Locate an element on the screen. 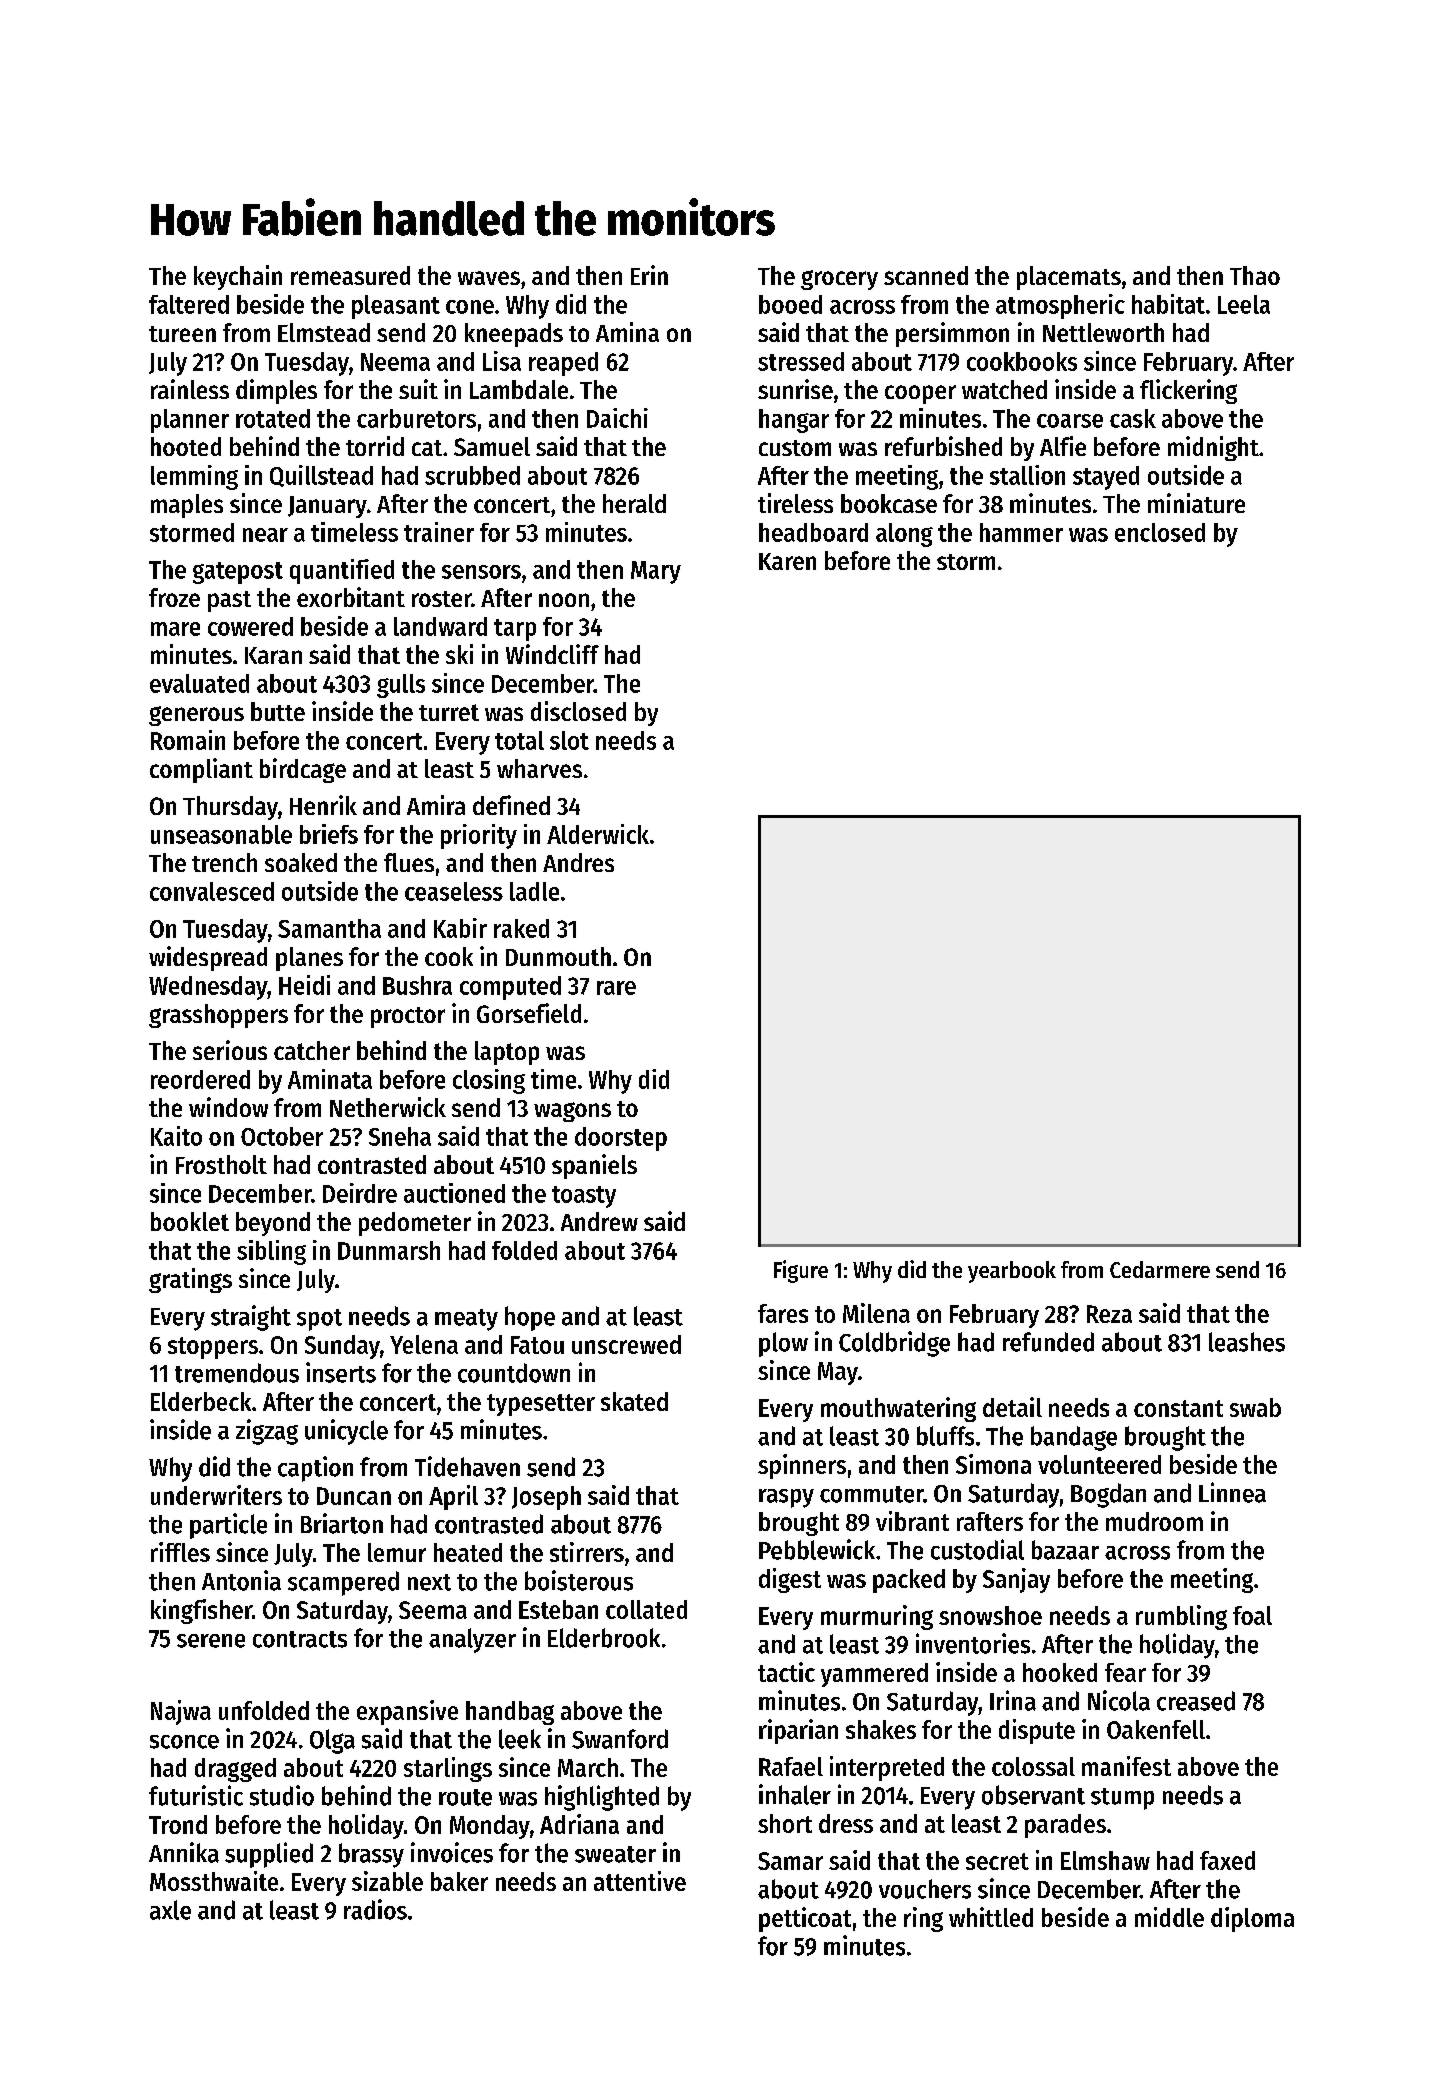 The image size is (1450, 2100). unscrewed is located at coordinates (626, 1344).
